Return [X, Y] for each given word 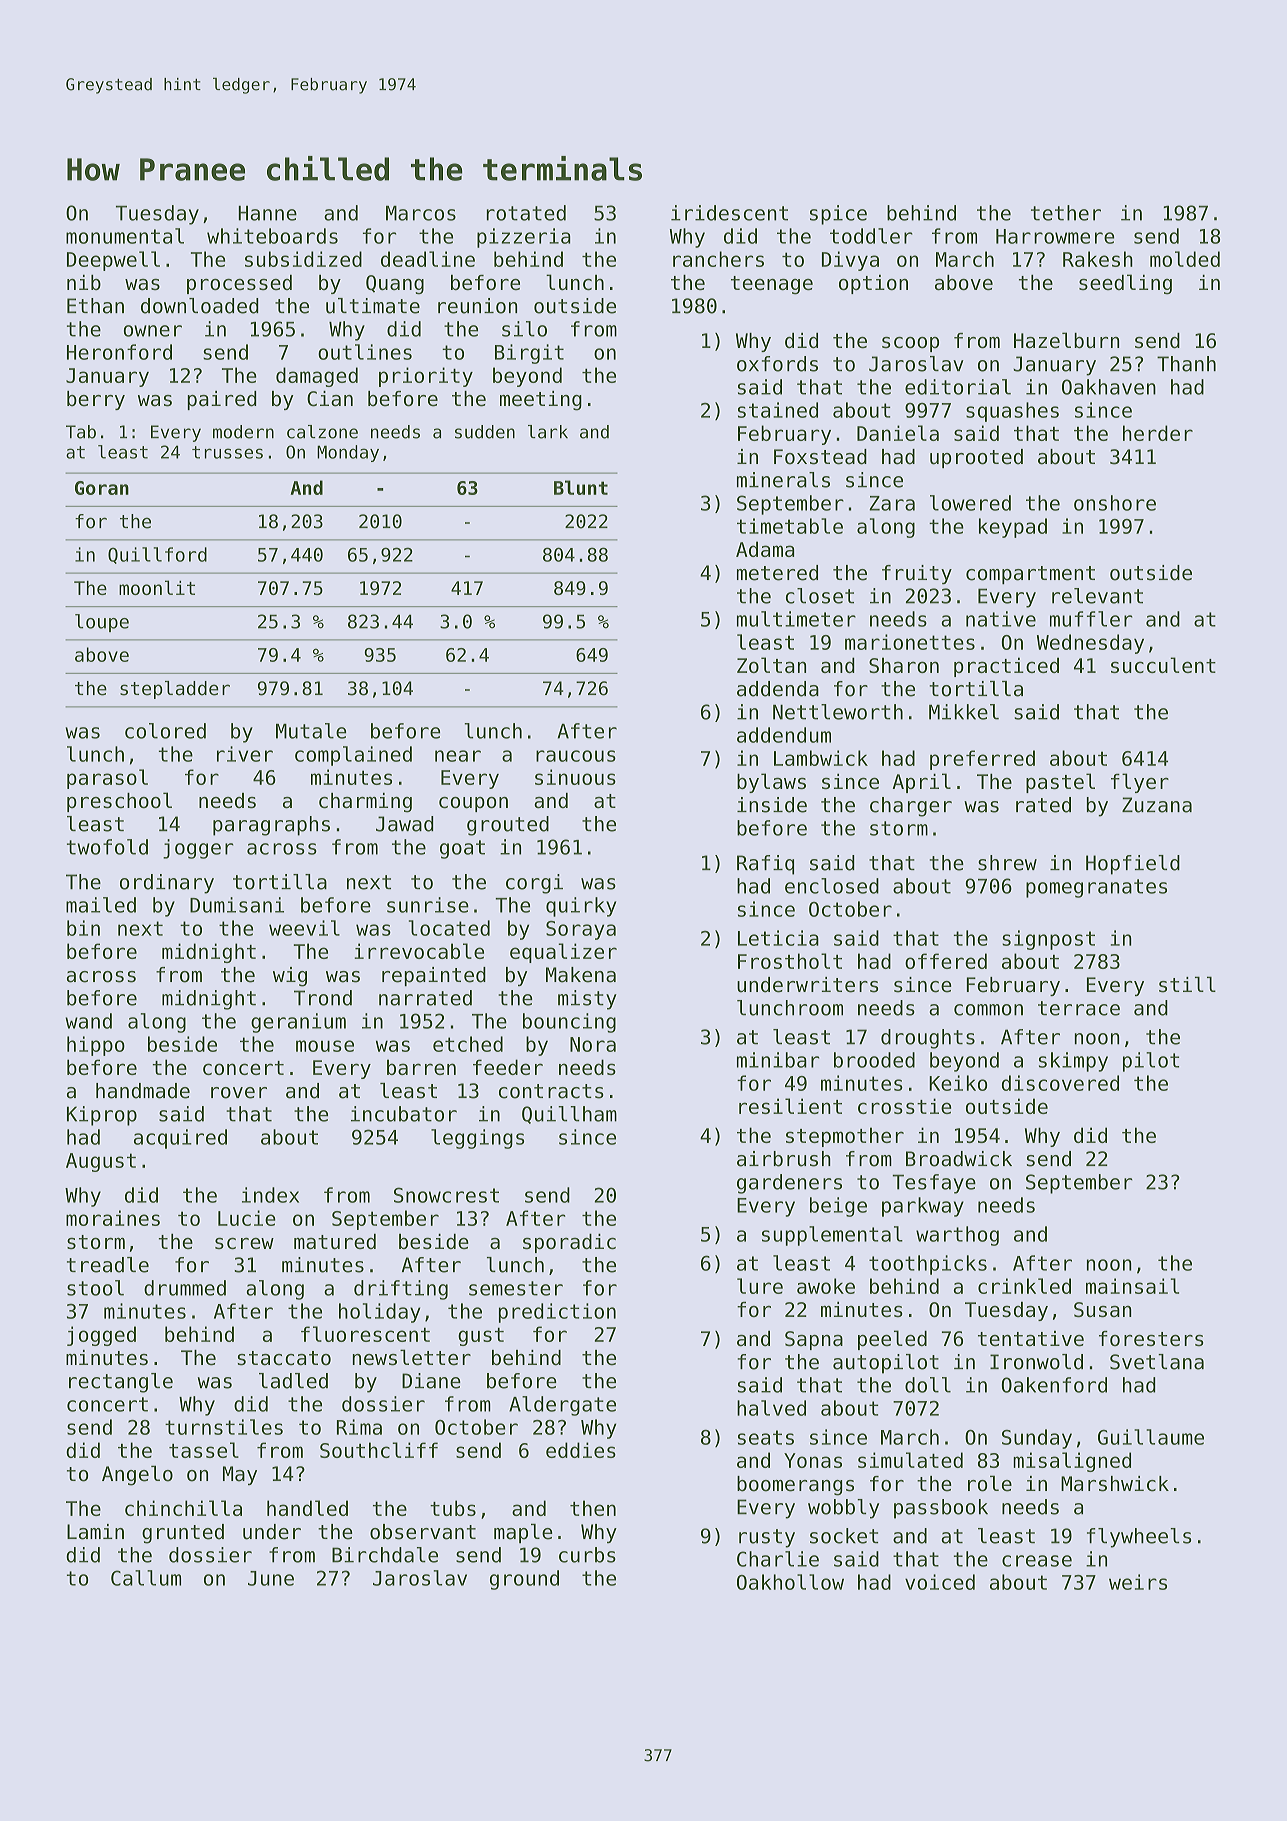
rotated [526, 213]
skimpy [1073, 1062]
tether [1066, 213]
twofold [107, 847]
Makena [581, 975]
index [270, 1195]
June [271, 1578]
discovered [1060, 1083]
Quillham [569, 1115]
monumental [125, 236]
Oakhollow [790, 1582]
